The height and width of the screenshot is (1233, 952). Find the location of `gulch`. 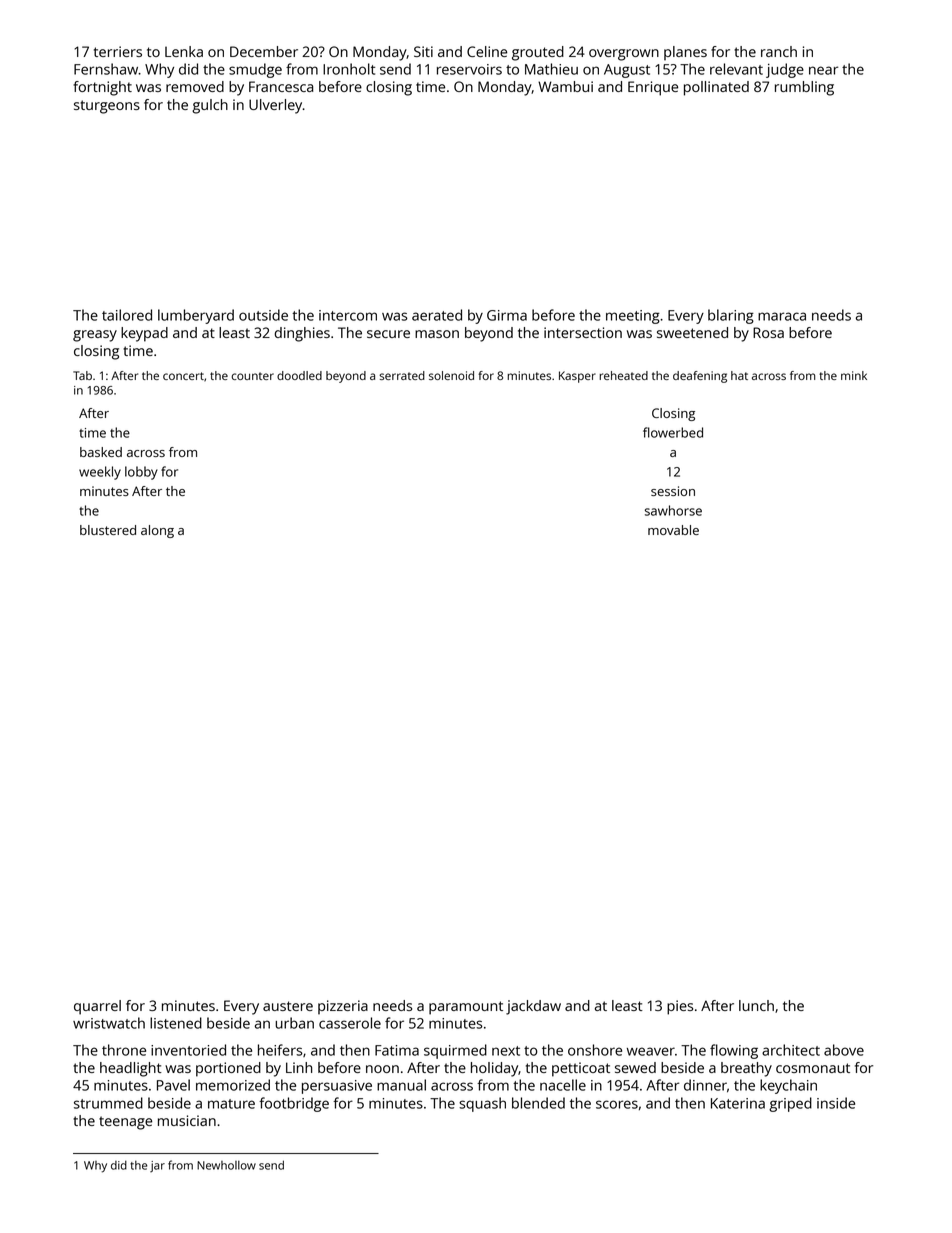

gulch is located at coordinates (210, 106).
